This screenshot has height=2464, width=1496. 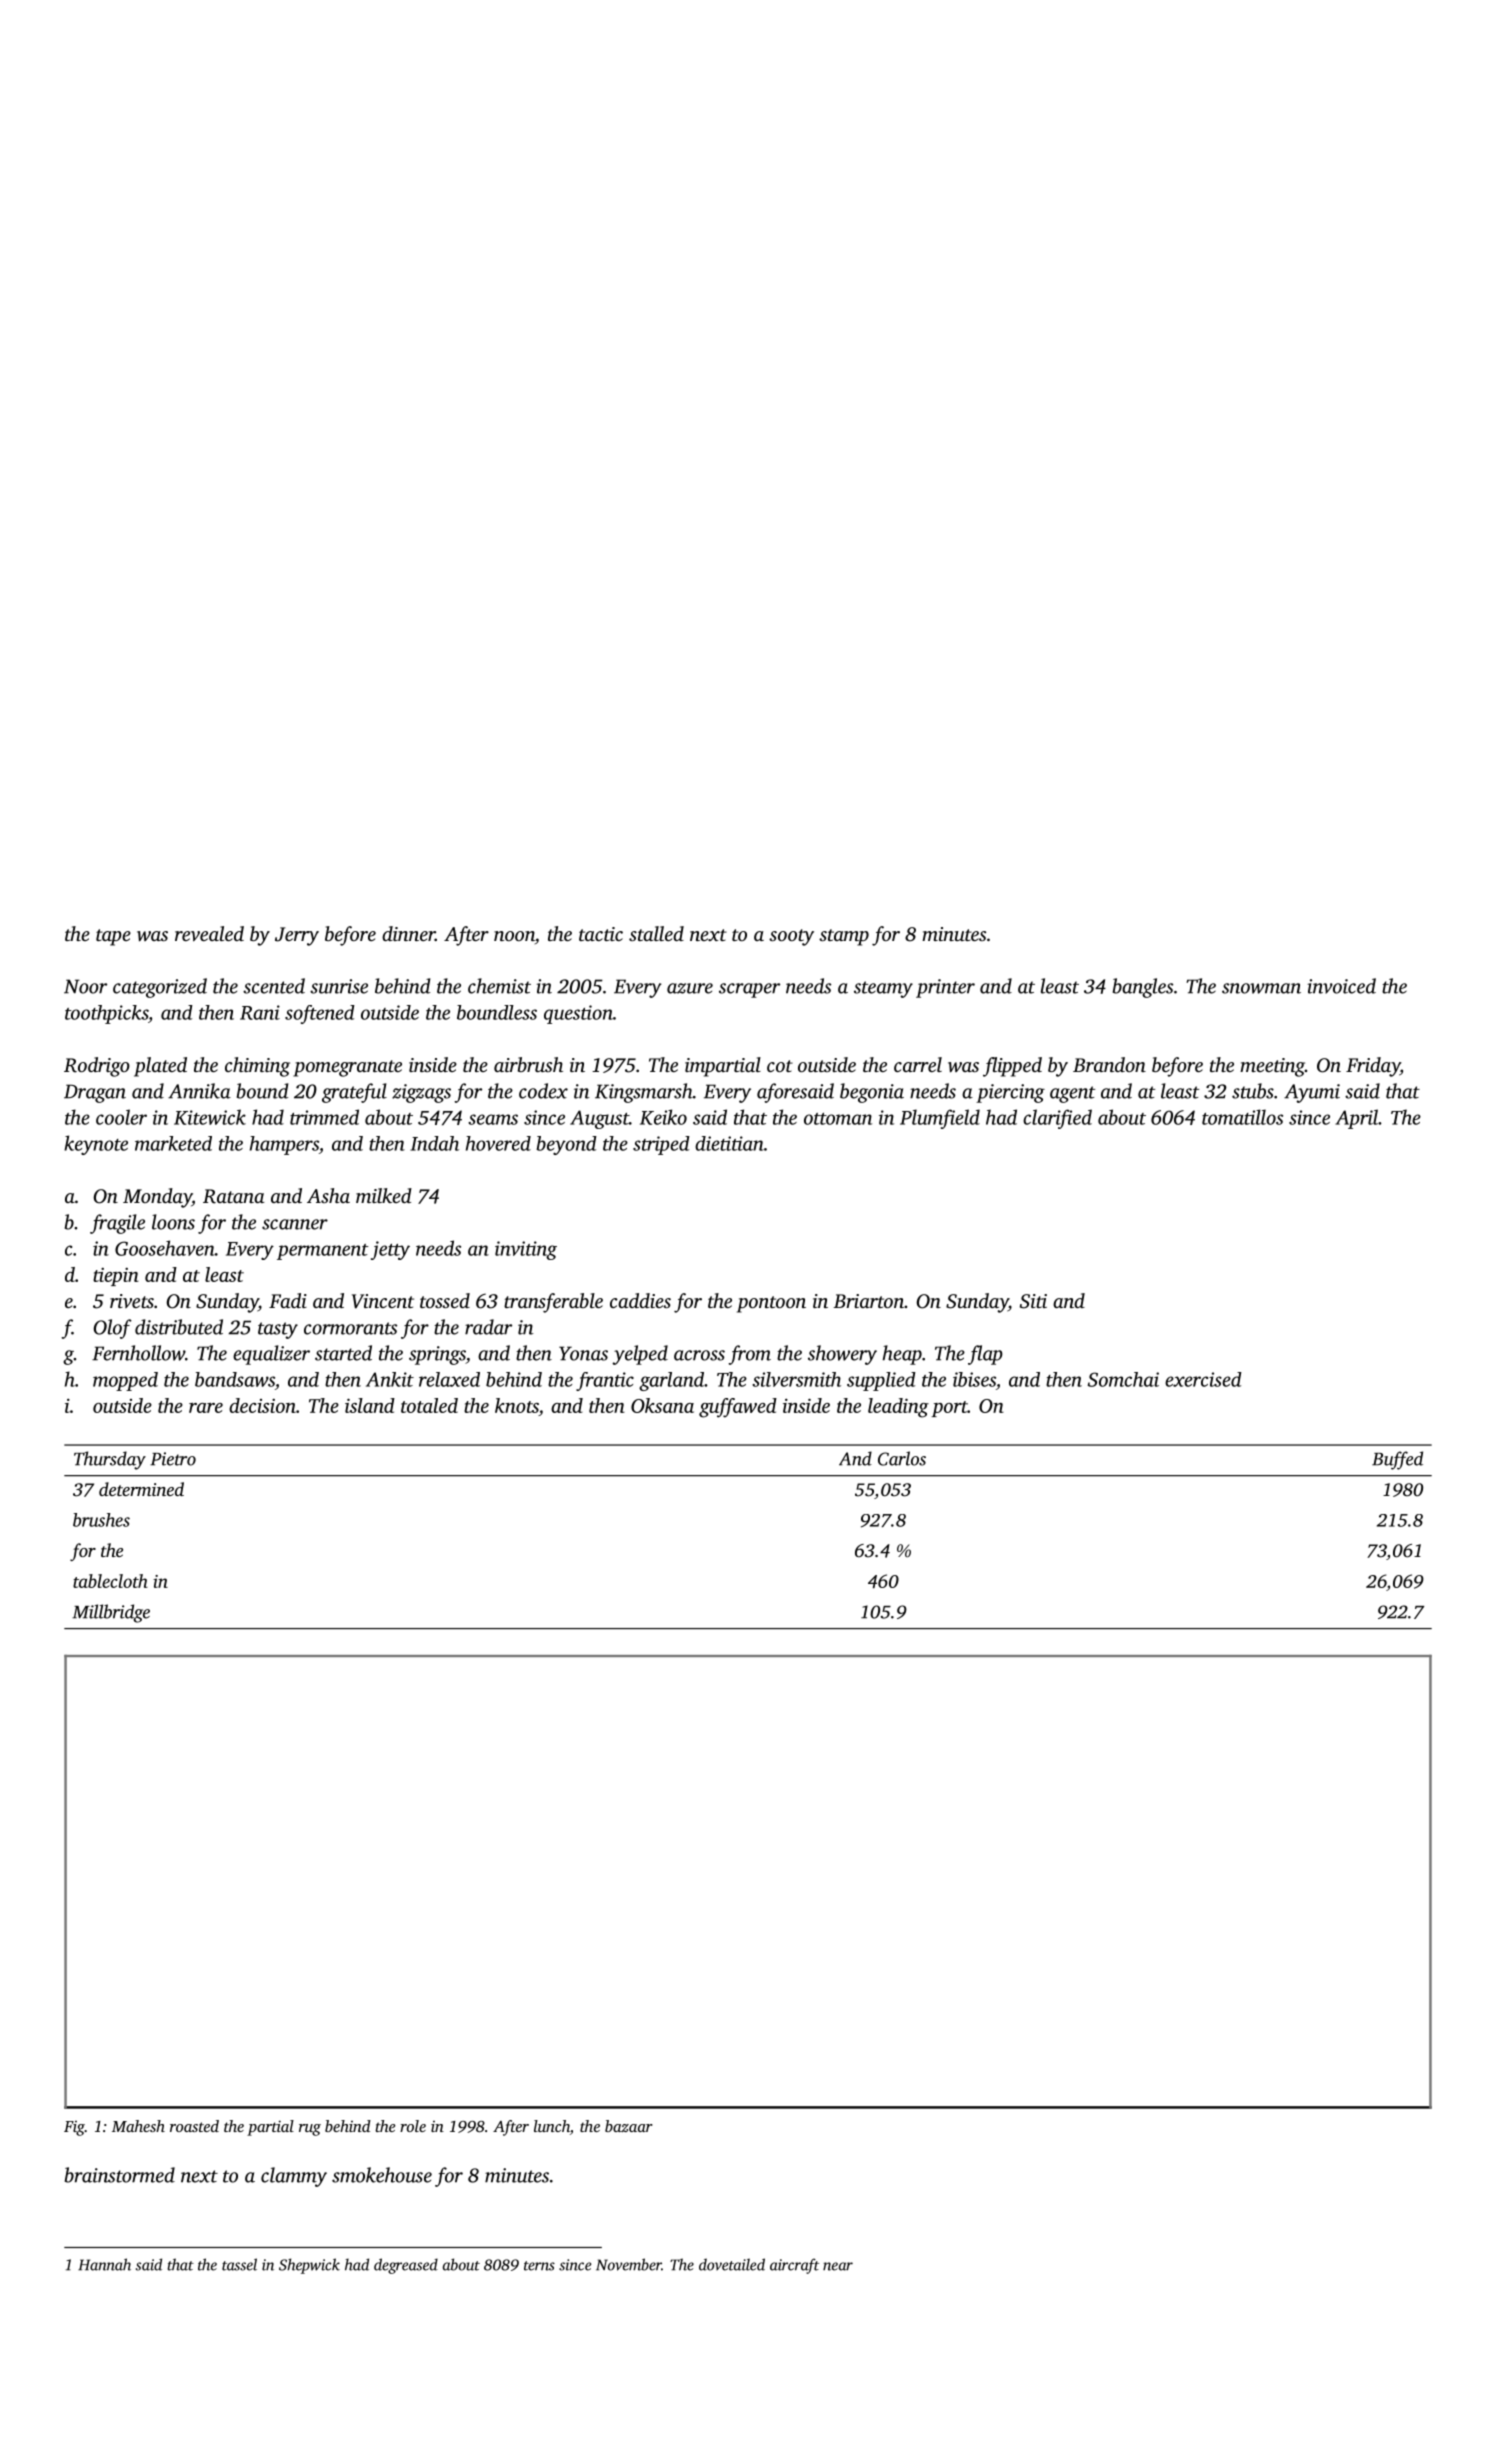 What do you see at coordinates (160, 1067) in the screenshot?
I see `plated` at bounding box center [160, 1067].
